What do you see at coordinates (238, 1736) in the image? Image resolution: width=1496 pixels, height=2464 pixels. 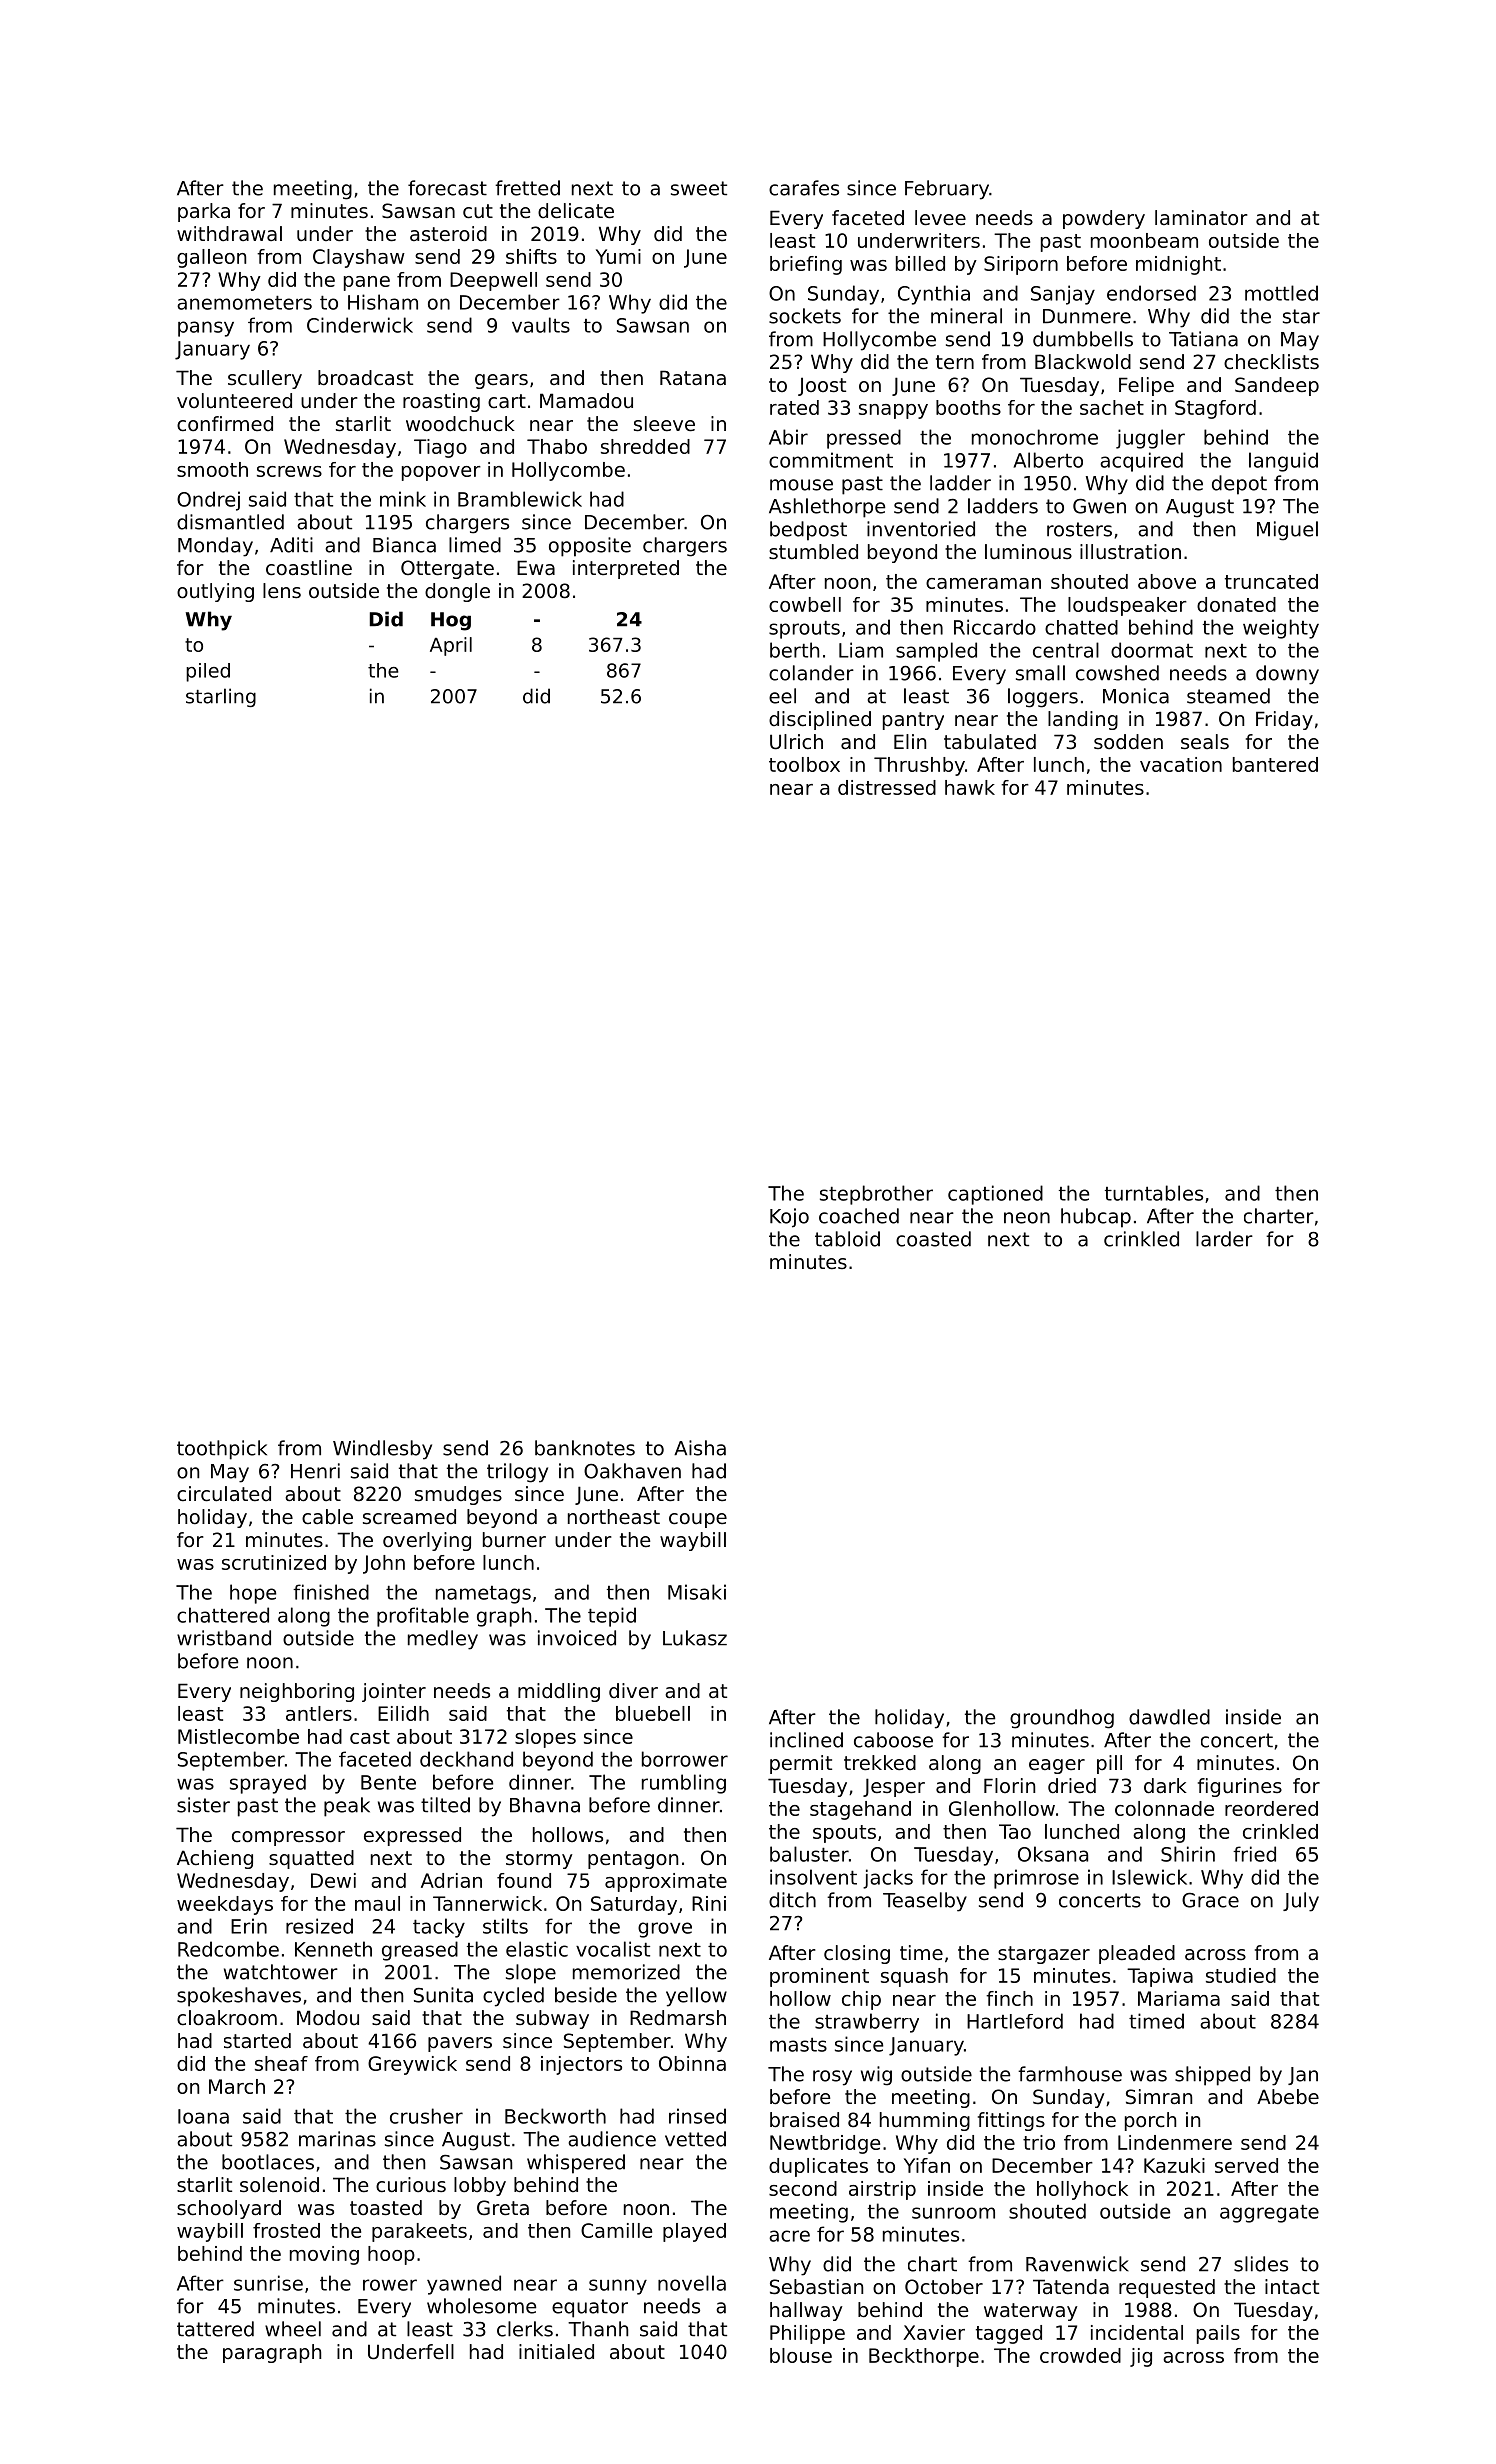 I see `Mistlecombe` at bounding box center [238, 1736].
